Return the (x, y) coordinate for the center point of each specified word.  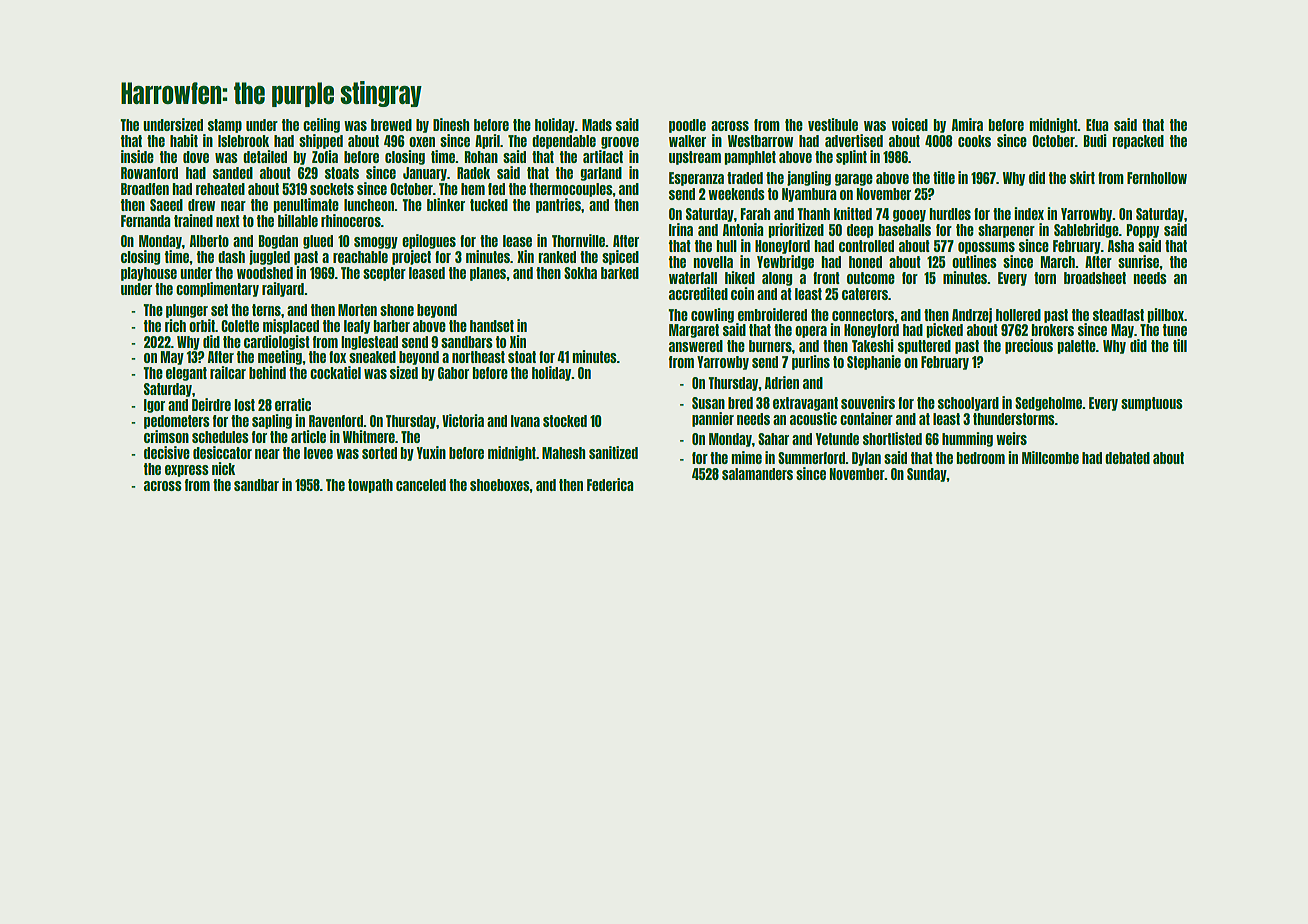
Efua (1097, 125)
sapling (272, 421)
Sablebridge (1086, 230)
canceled (421, 485)
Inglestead (369, 343)
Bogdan (278, 242)
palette (1076, 347)
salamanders (757, 474)
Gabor (453, 373)
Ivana (525, 421)
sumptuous (1152, 404)
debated (1127, 458)
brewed (391, 125)
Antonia (743, 229)
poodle (687, 126)
